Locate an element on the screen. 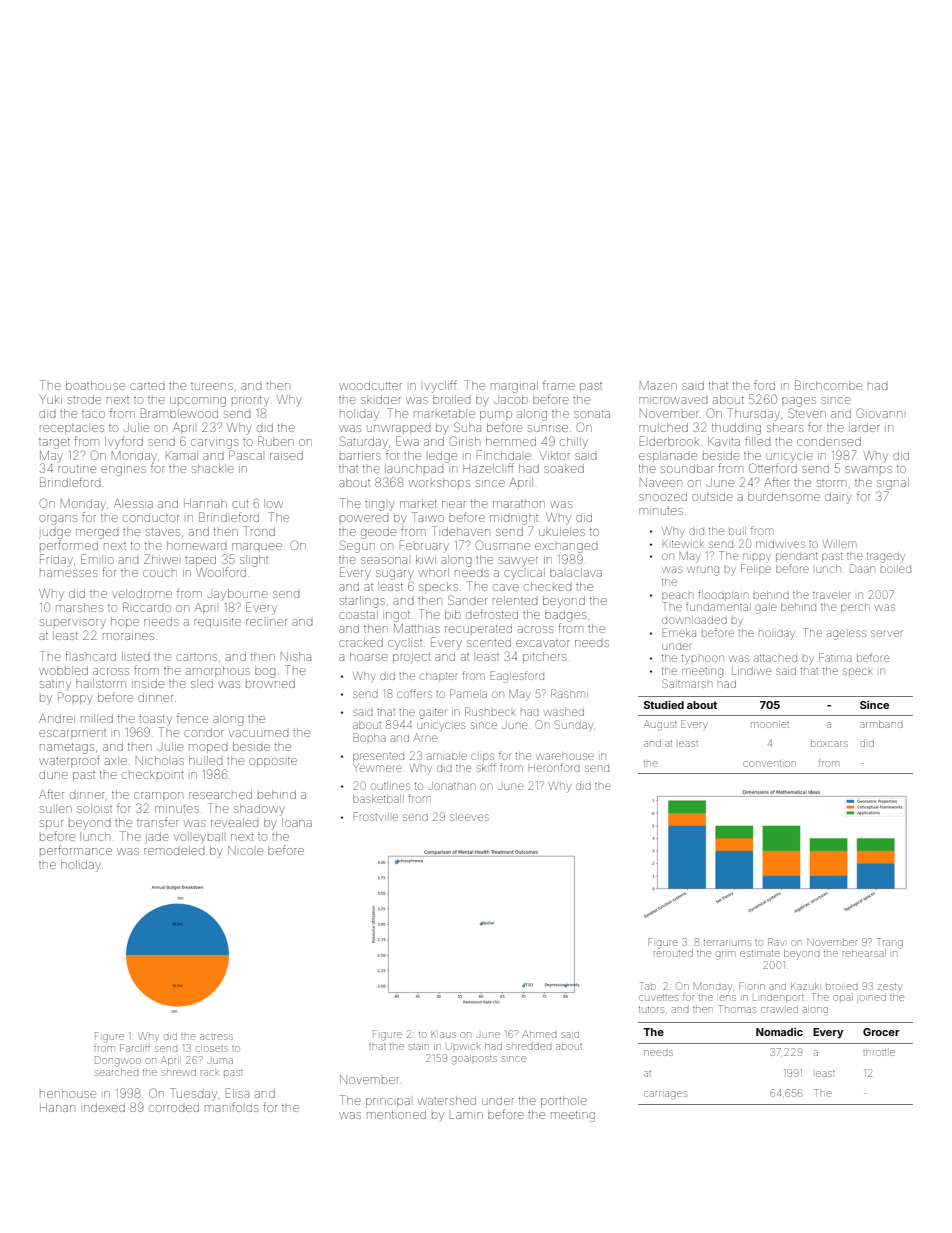  marginal is located at coordinates (514, 387).
